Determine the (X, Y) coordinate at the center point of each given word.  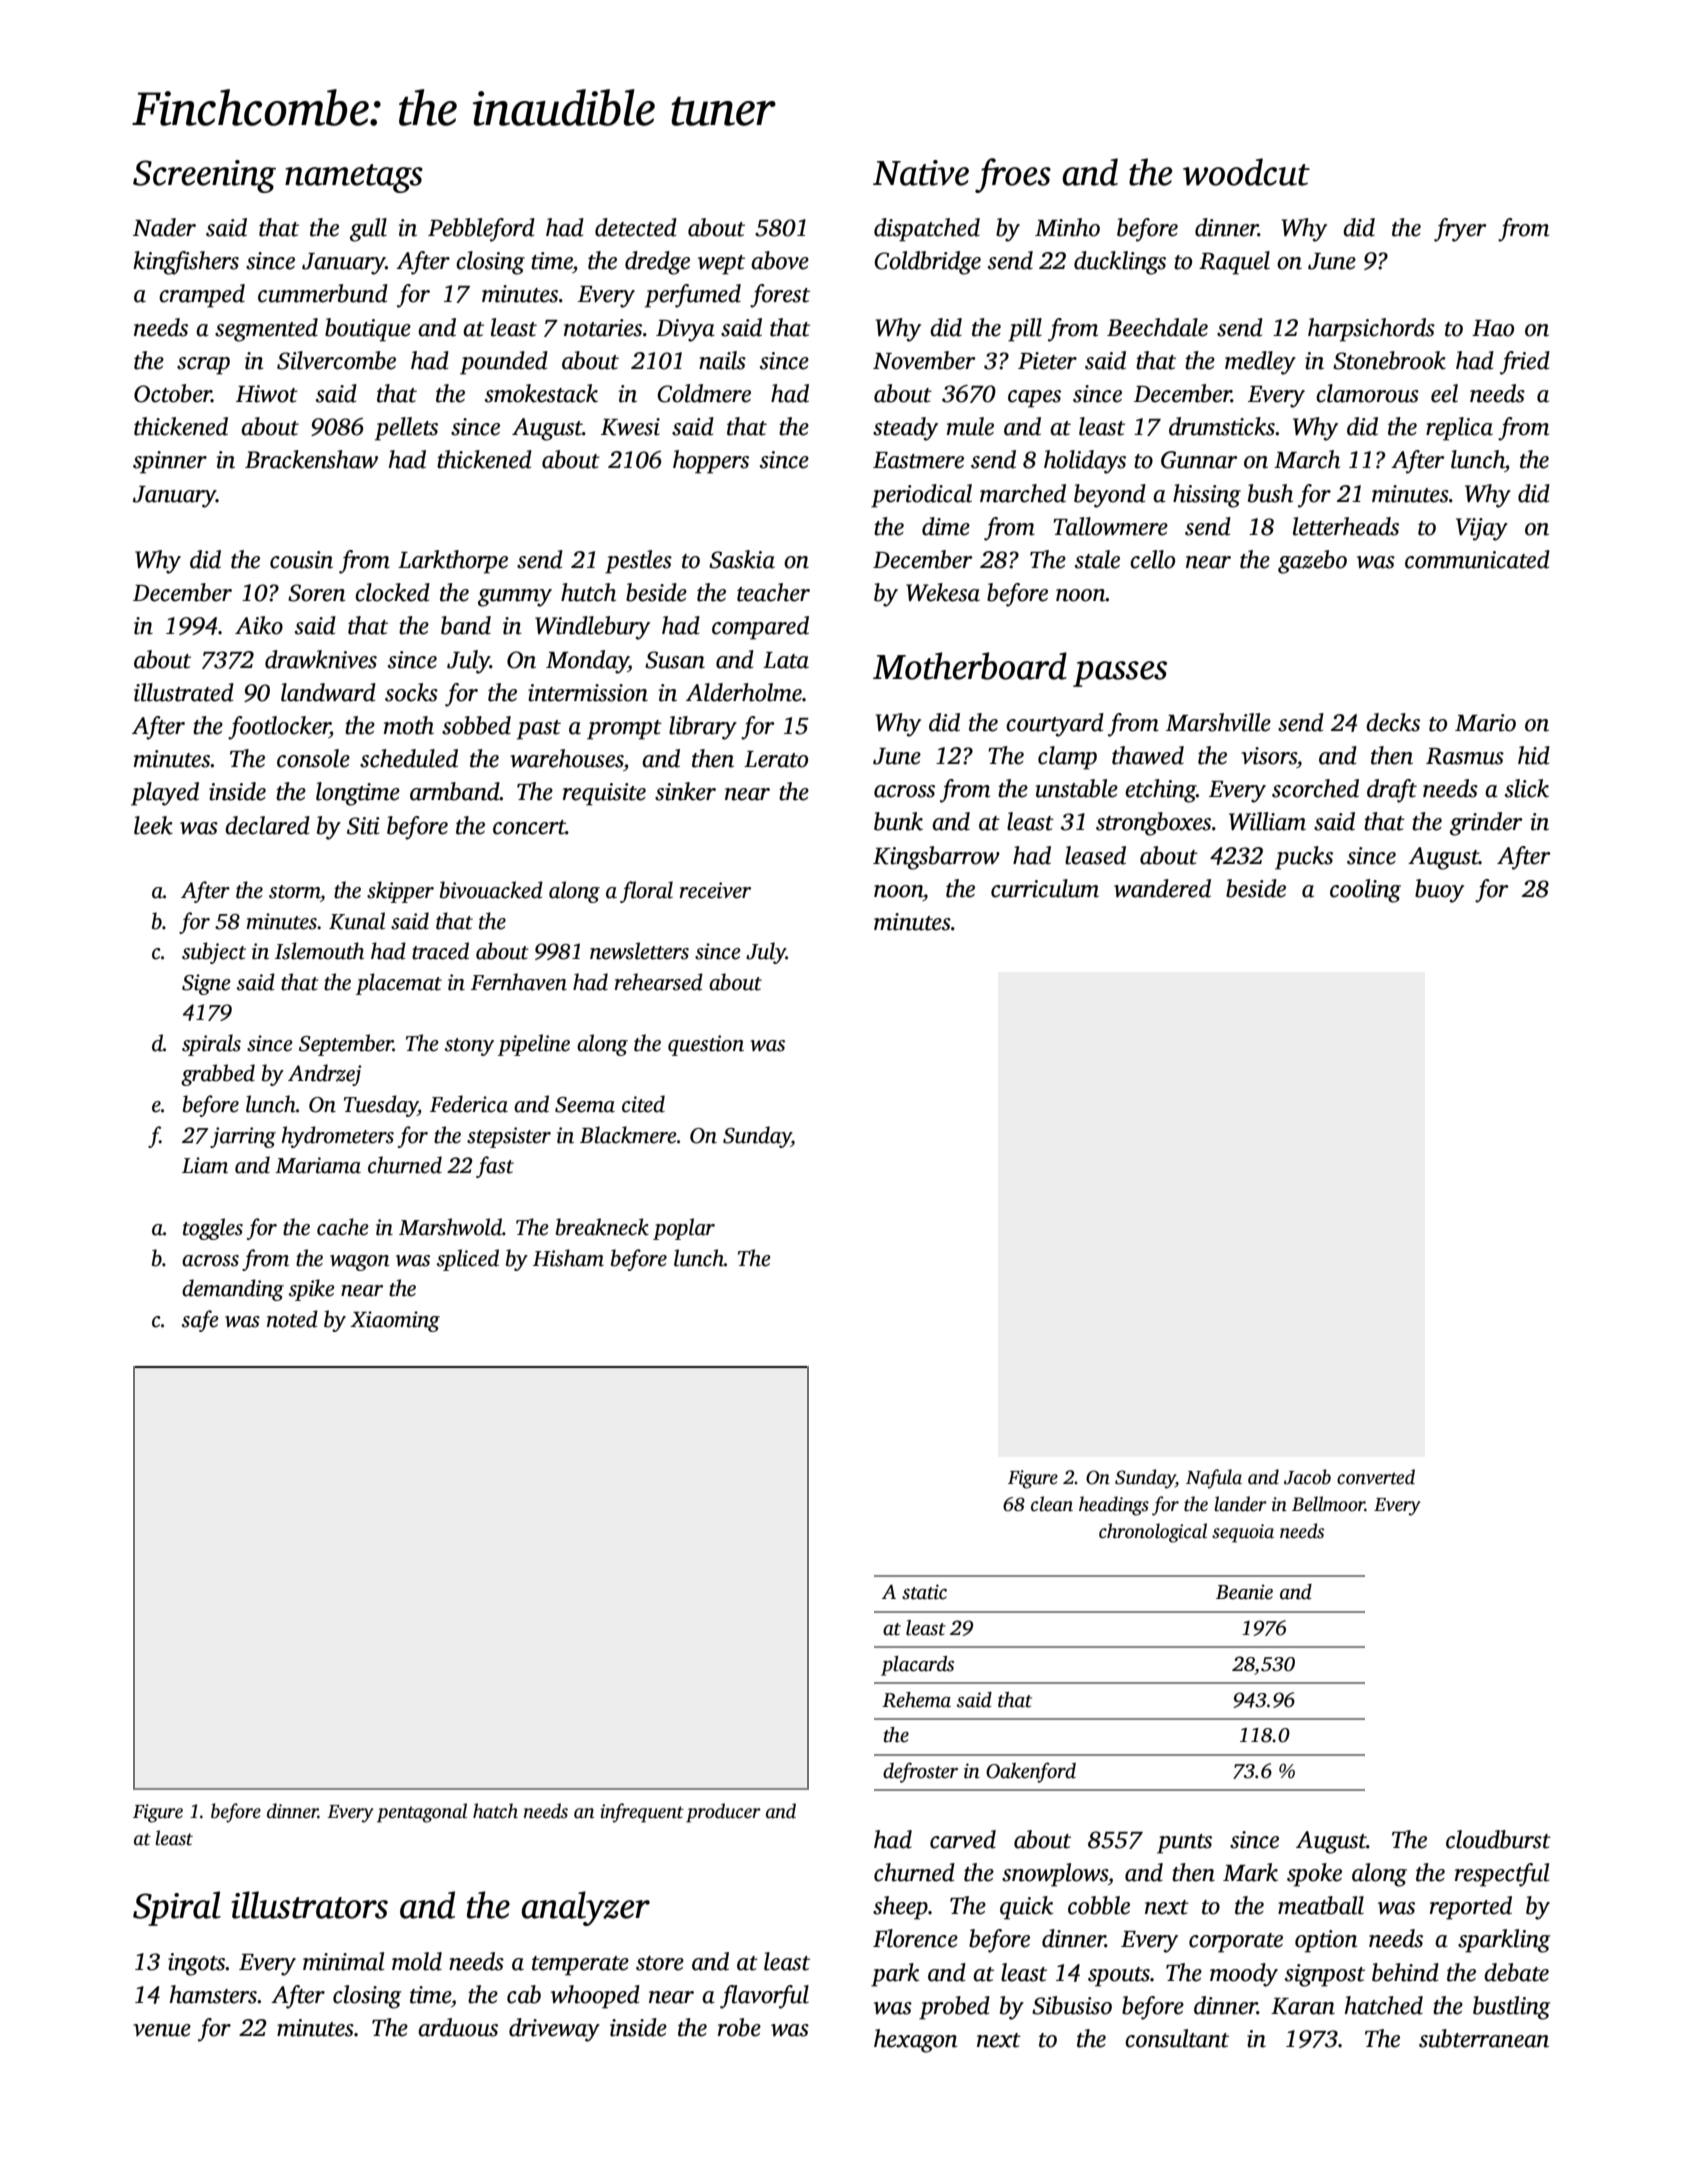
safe (200, 1321)
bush (1270, 493)
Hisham (568, 1258)
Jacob (1307, 1477)
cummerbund (323, 293)
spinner (170, 462)
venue (162, 2030)
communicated (1477, 559)
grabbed (218, 1075)
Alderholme (744, 692)
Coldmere (704, 393)
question (706, 1045)
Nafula (1214, 1479)
